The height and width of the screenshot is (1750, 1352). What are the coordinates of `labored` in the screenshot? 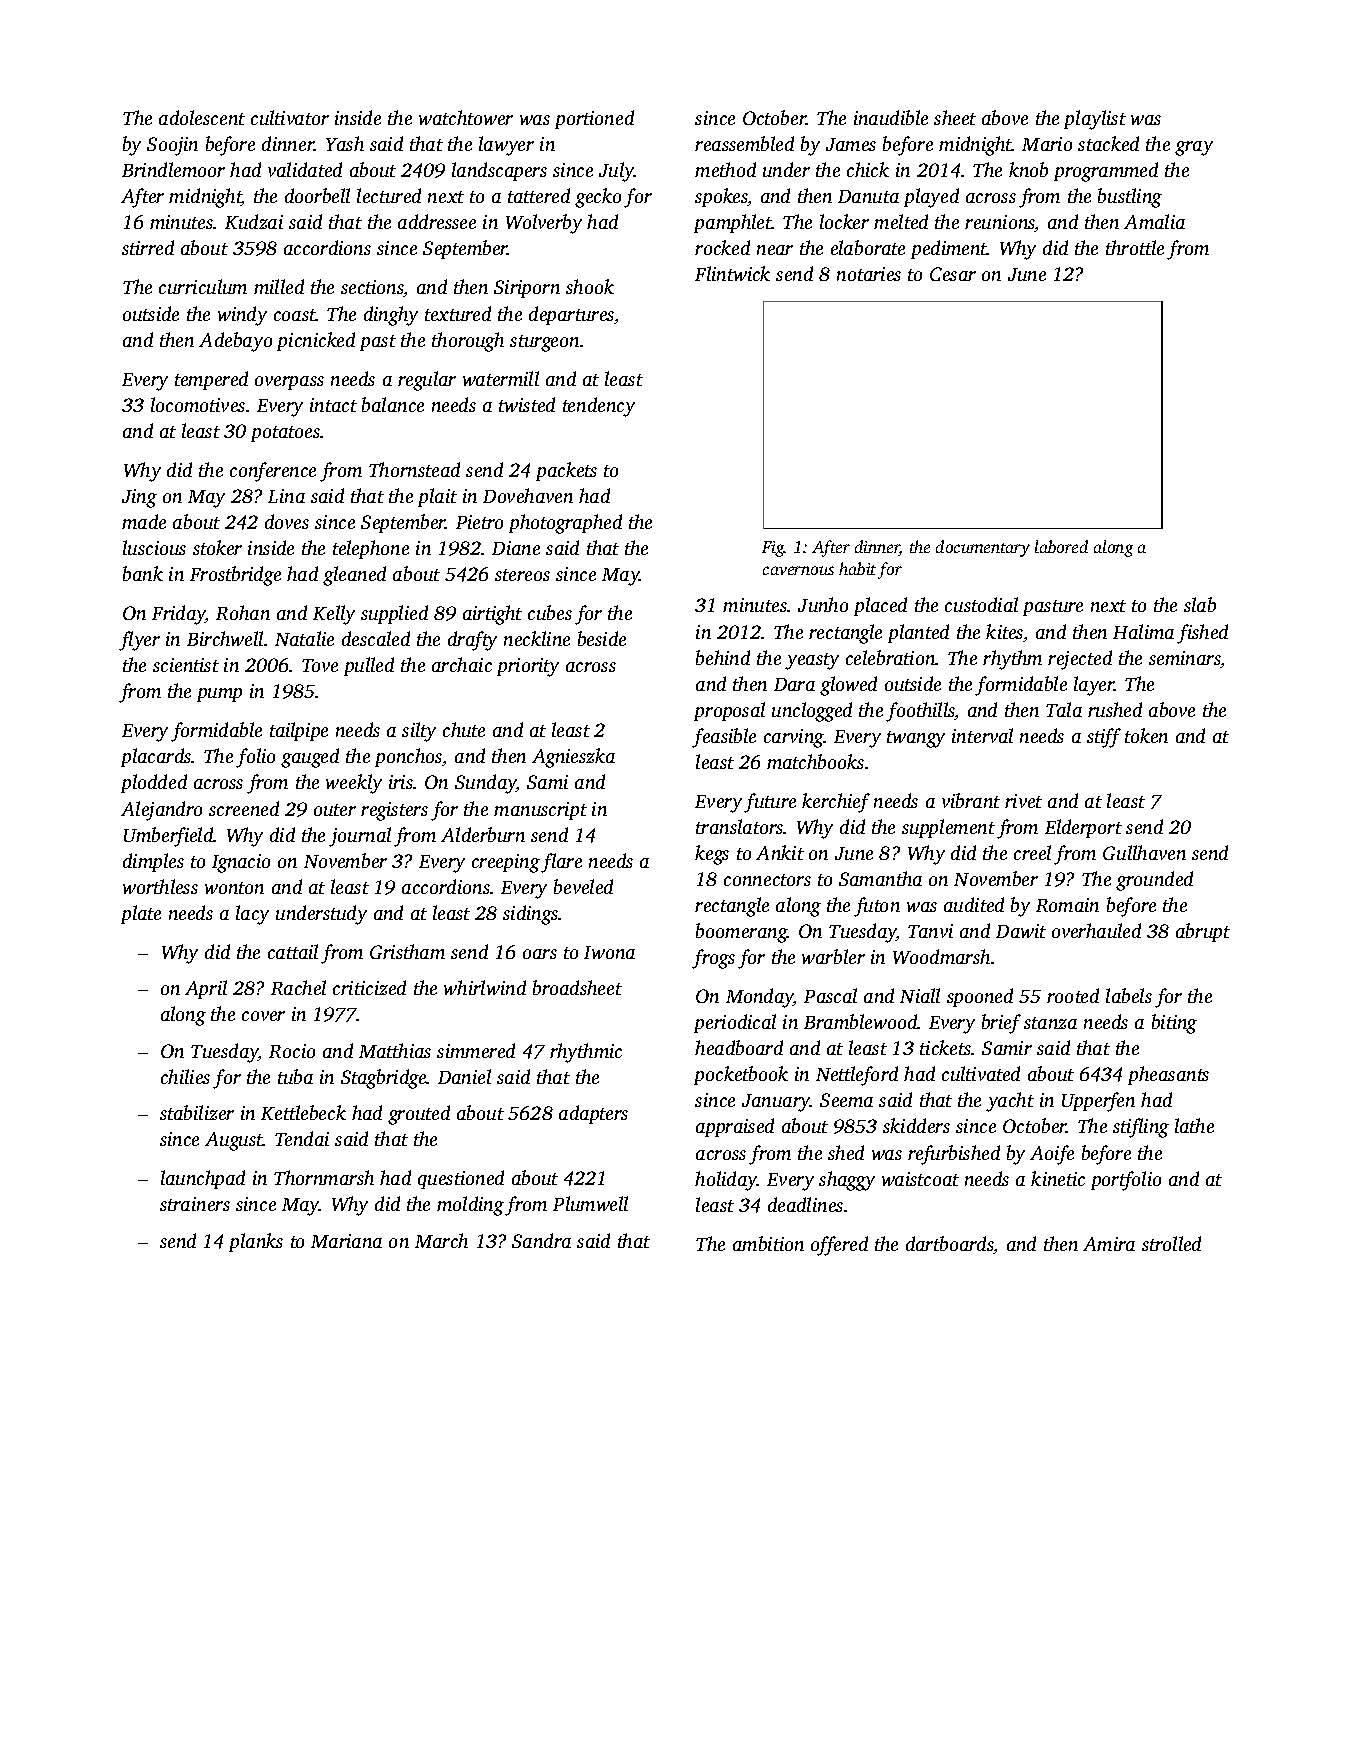 It's located at (1061, 546).
